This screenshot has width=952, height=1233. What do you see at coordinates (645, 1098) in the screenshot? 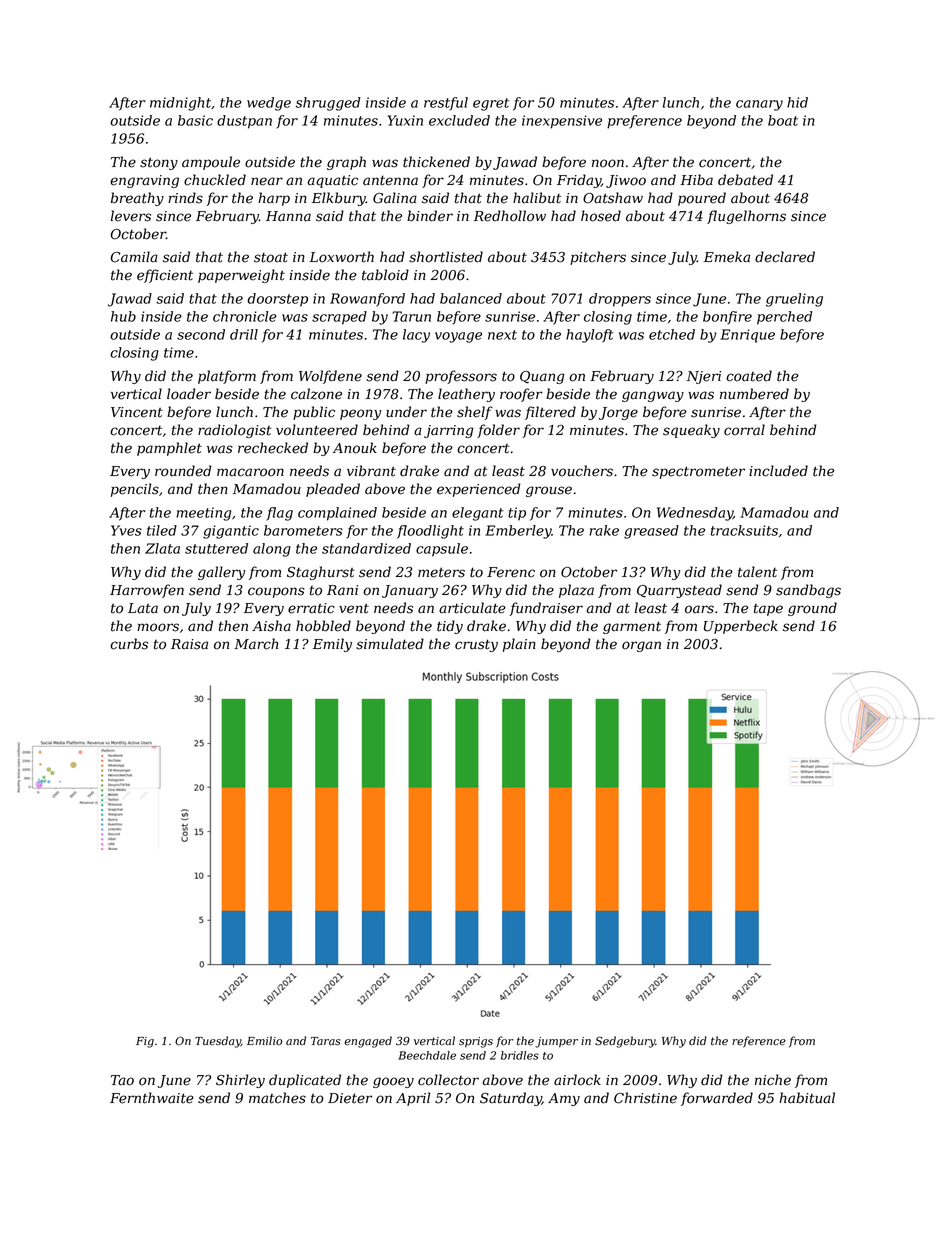
I see `Christine` at bounding box center [645, 1098].
